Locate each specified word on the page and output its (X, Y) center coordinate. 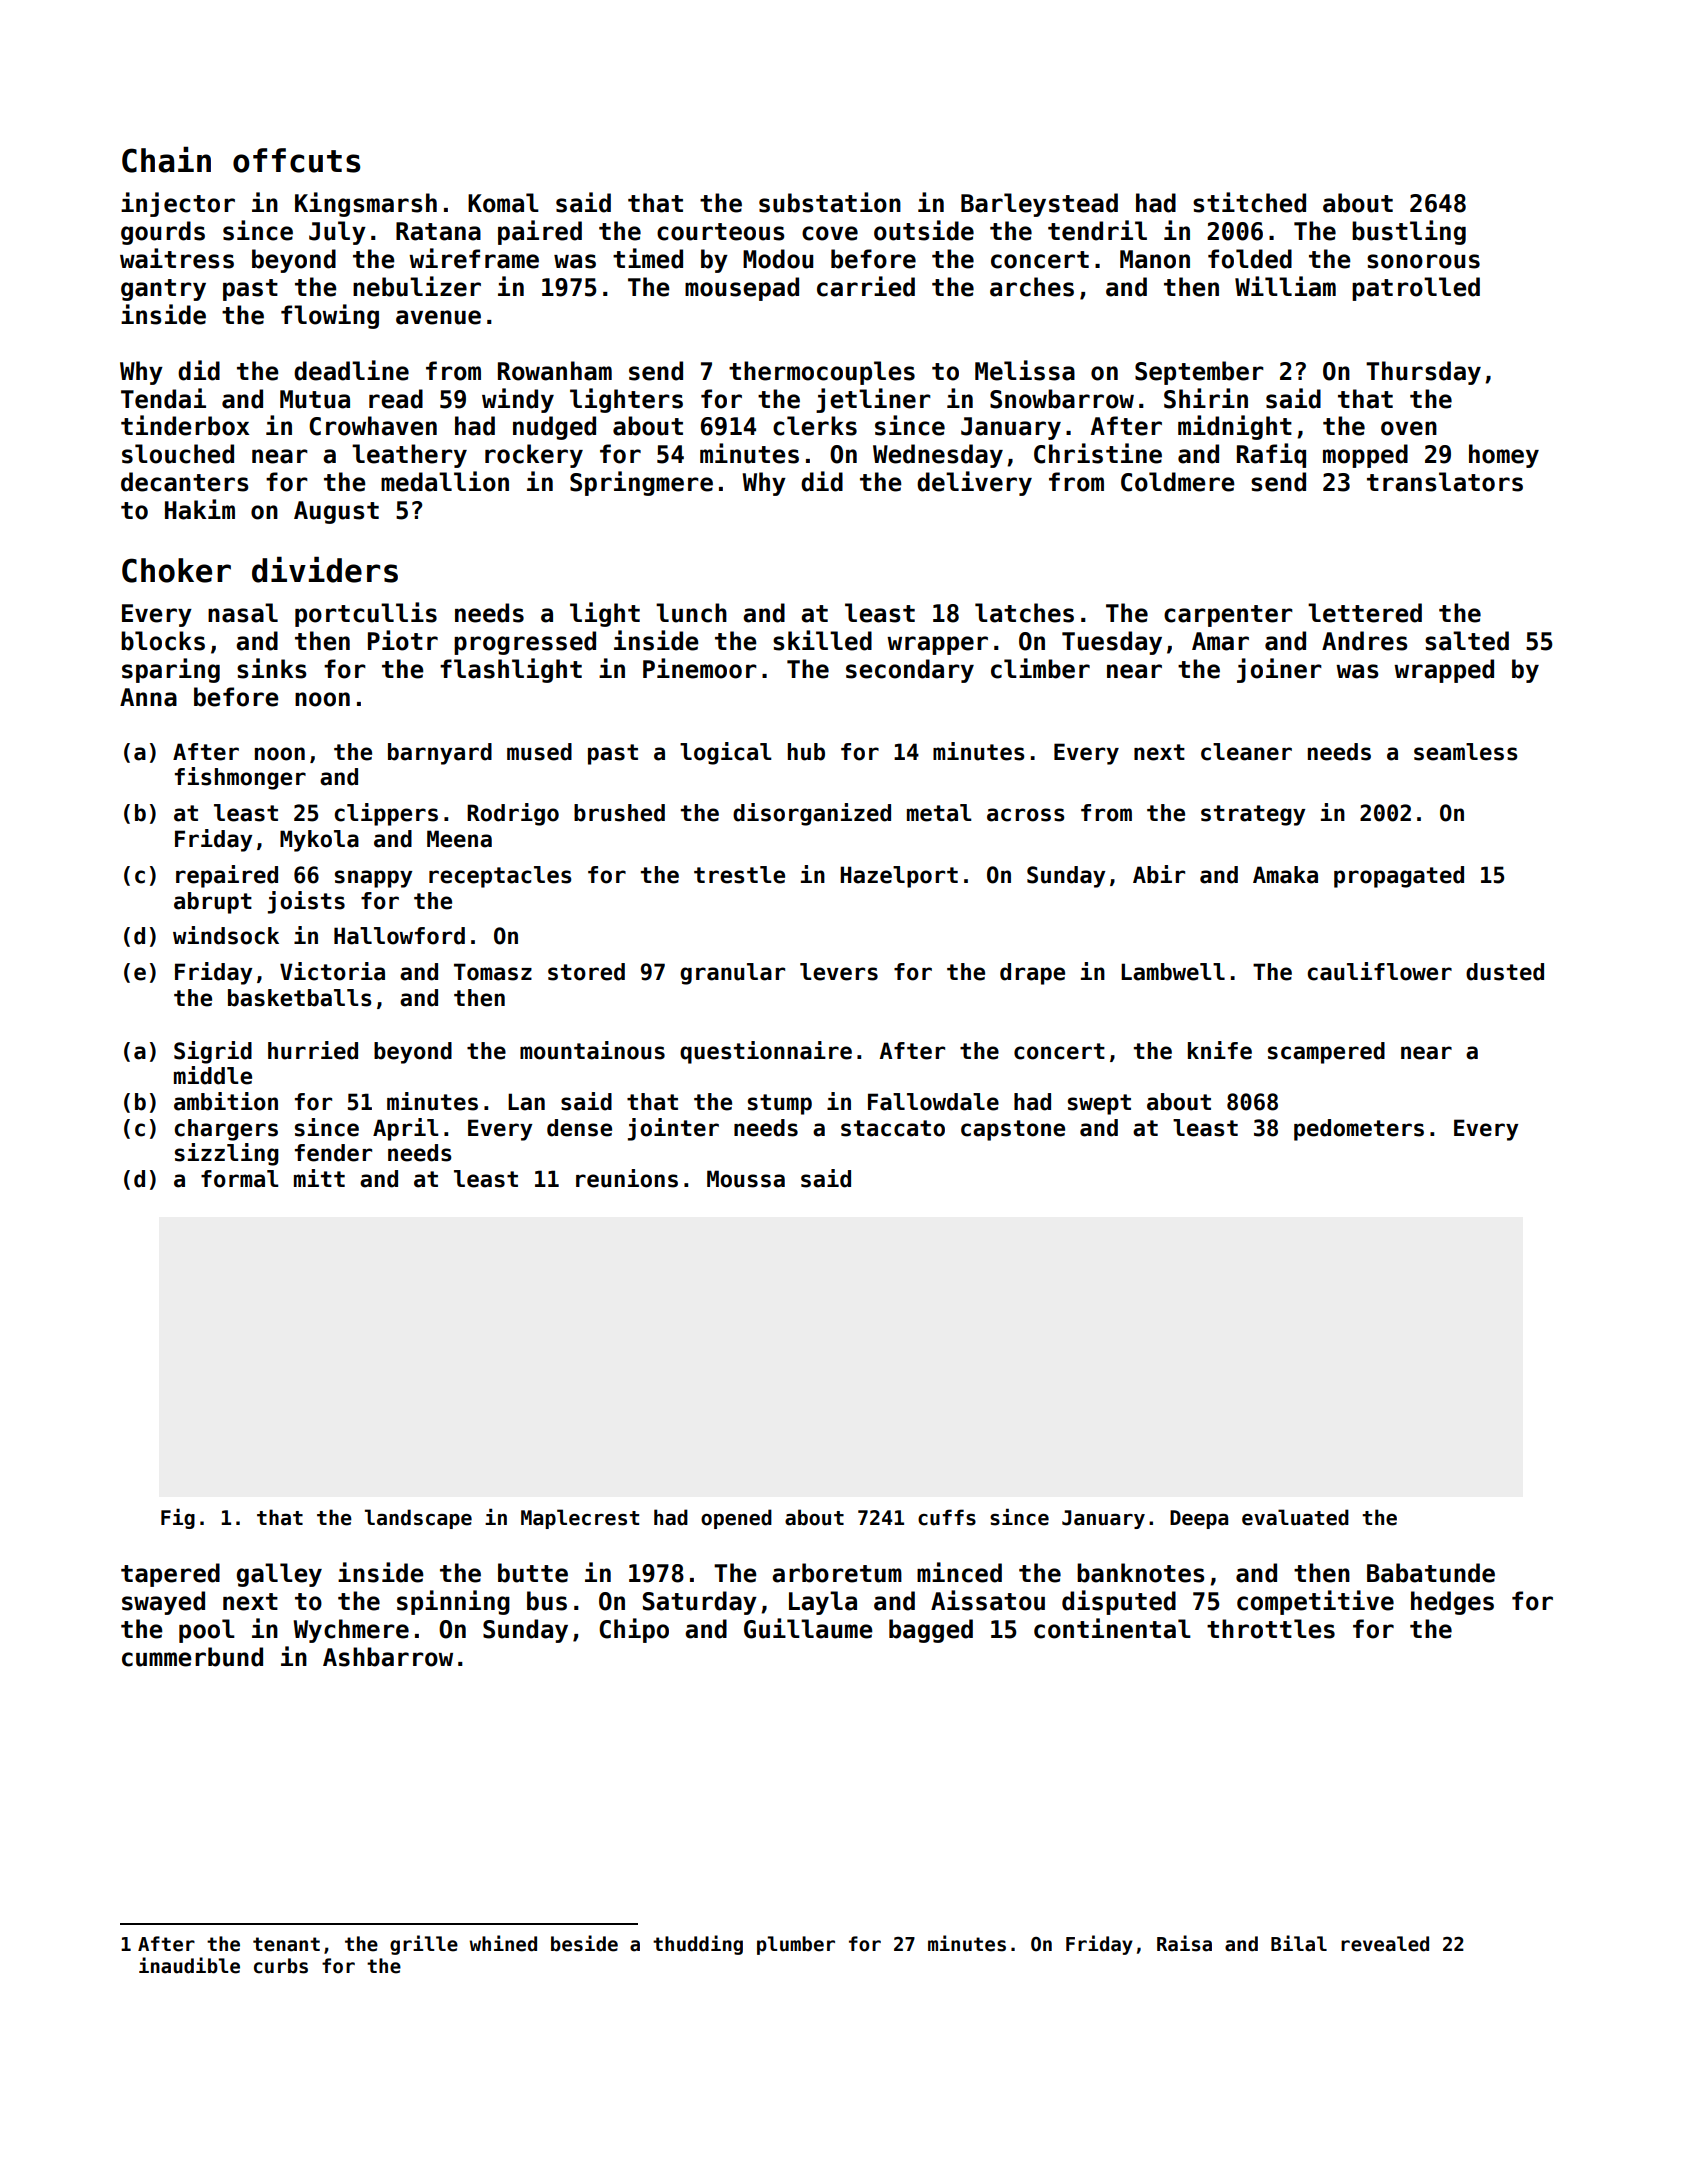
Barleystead (1039, 205)
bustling (1409, 232)
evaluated (1295, 1517)
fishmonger (240, 778)
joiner (1279, 670)
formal (240, 1179)
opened (736, 1519)
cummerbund (192, 1657)
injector (178, 204)
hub (806, 752)
